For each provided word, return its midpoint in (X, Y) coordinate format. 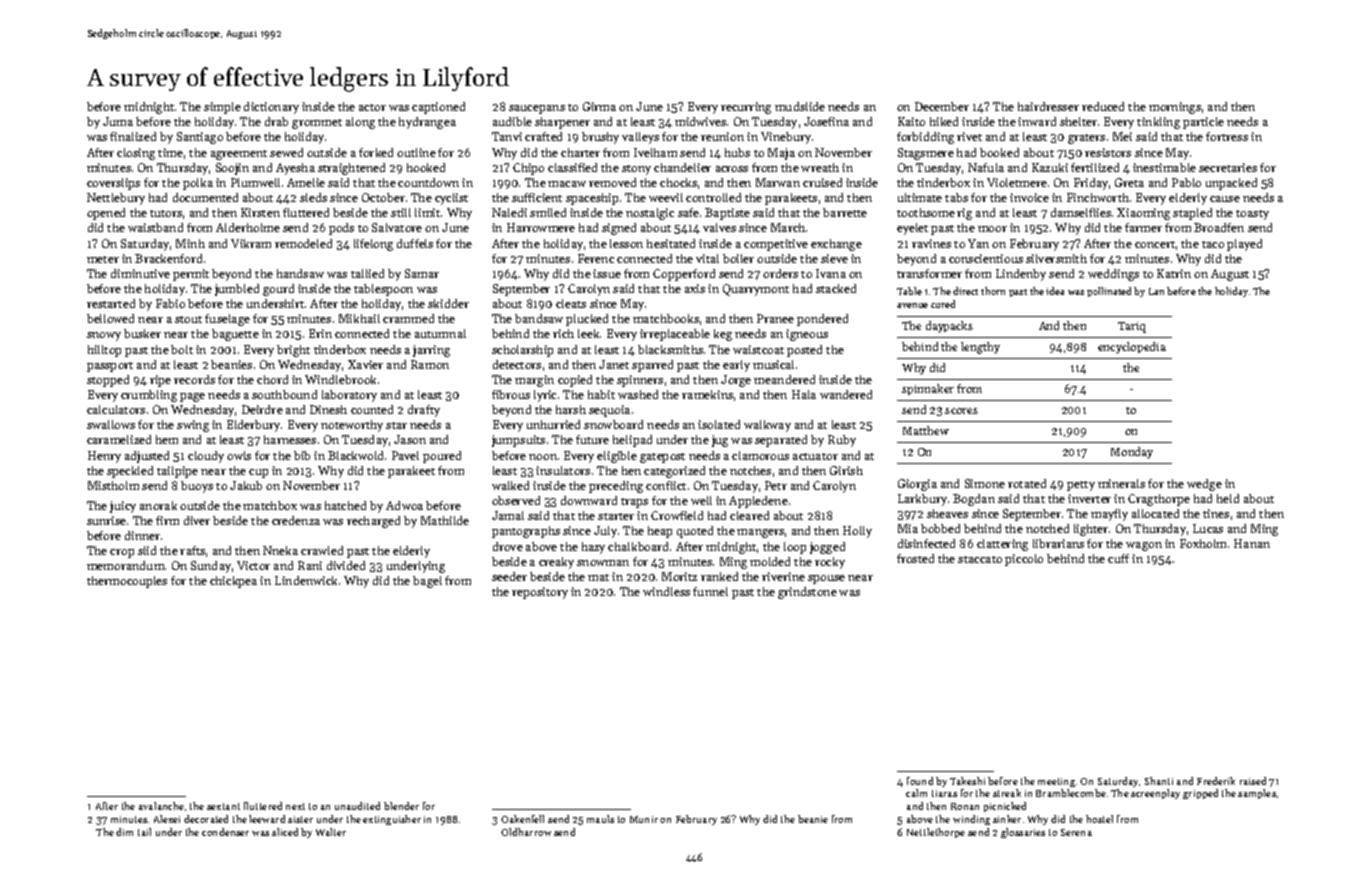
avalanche (161, 806)
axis (695, 288)
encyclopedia (1132, 348)
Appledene (758, 502)
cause (1225, 199)
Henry (104, 457)
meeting (1056, 782)
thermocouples (127, 582)
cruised (822, 182)
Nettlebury (116, 199)
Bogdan (974, 500)
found (920, 781)
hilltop (104, 351)
